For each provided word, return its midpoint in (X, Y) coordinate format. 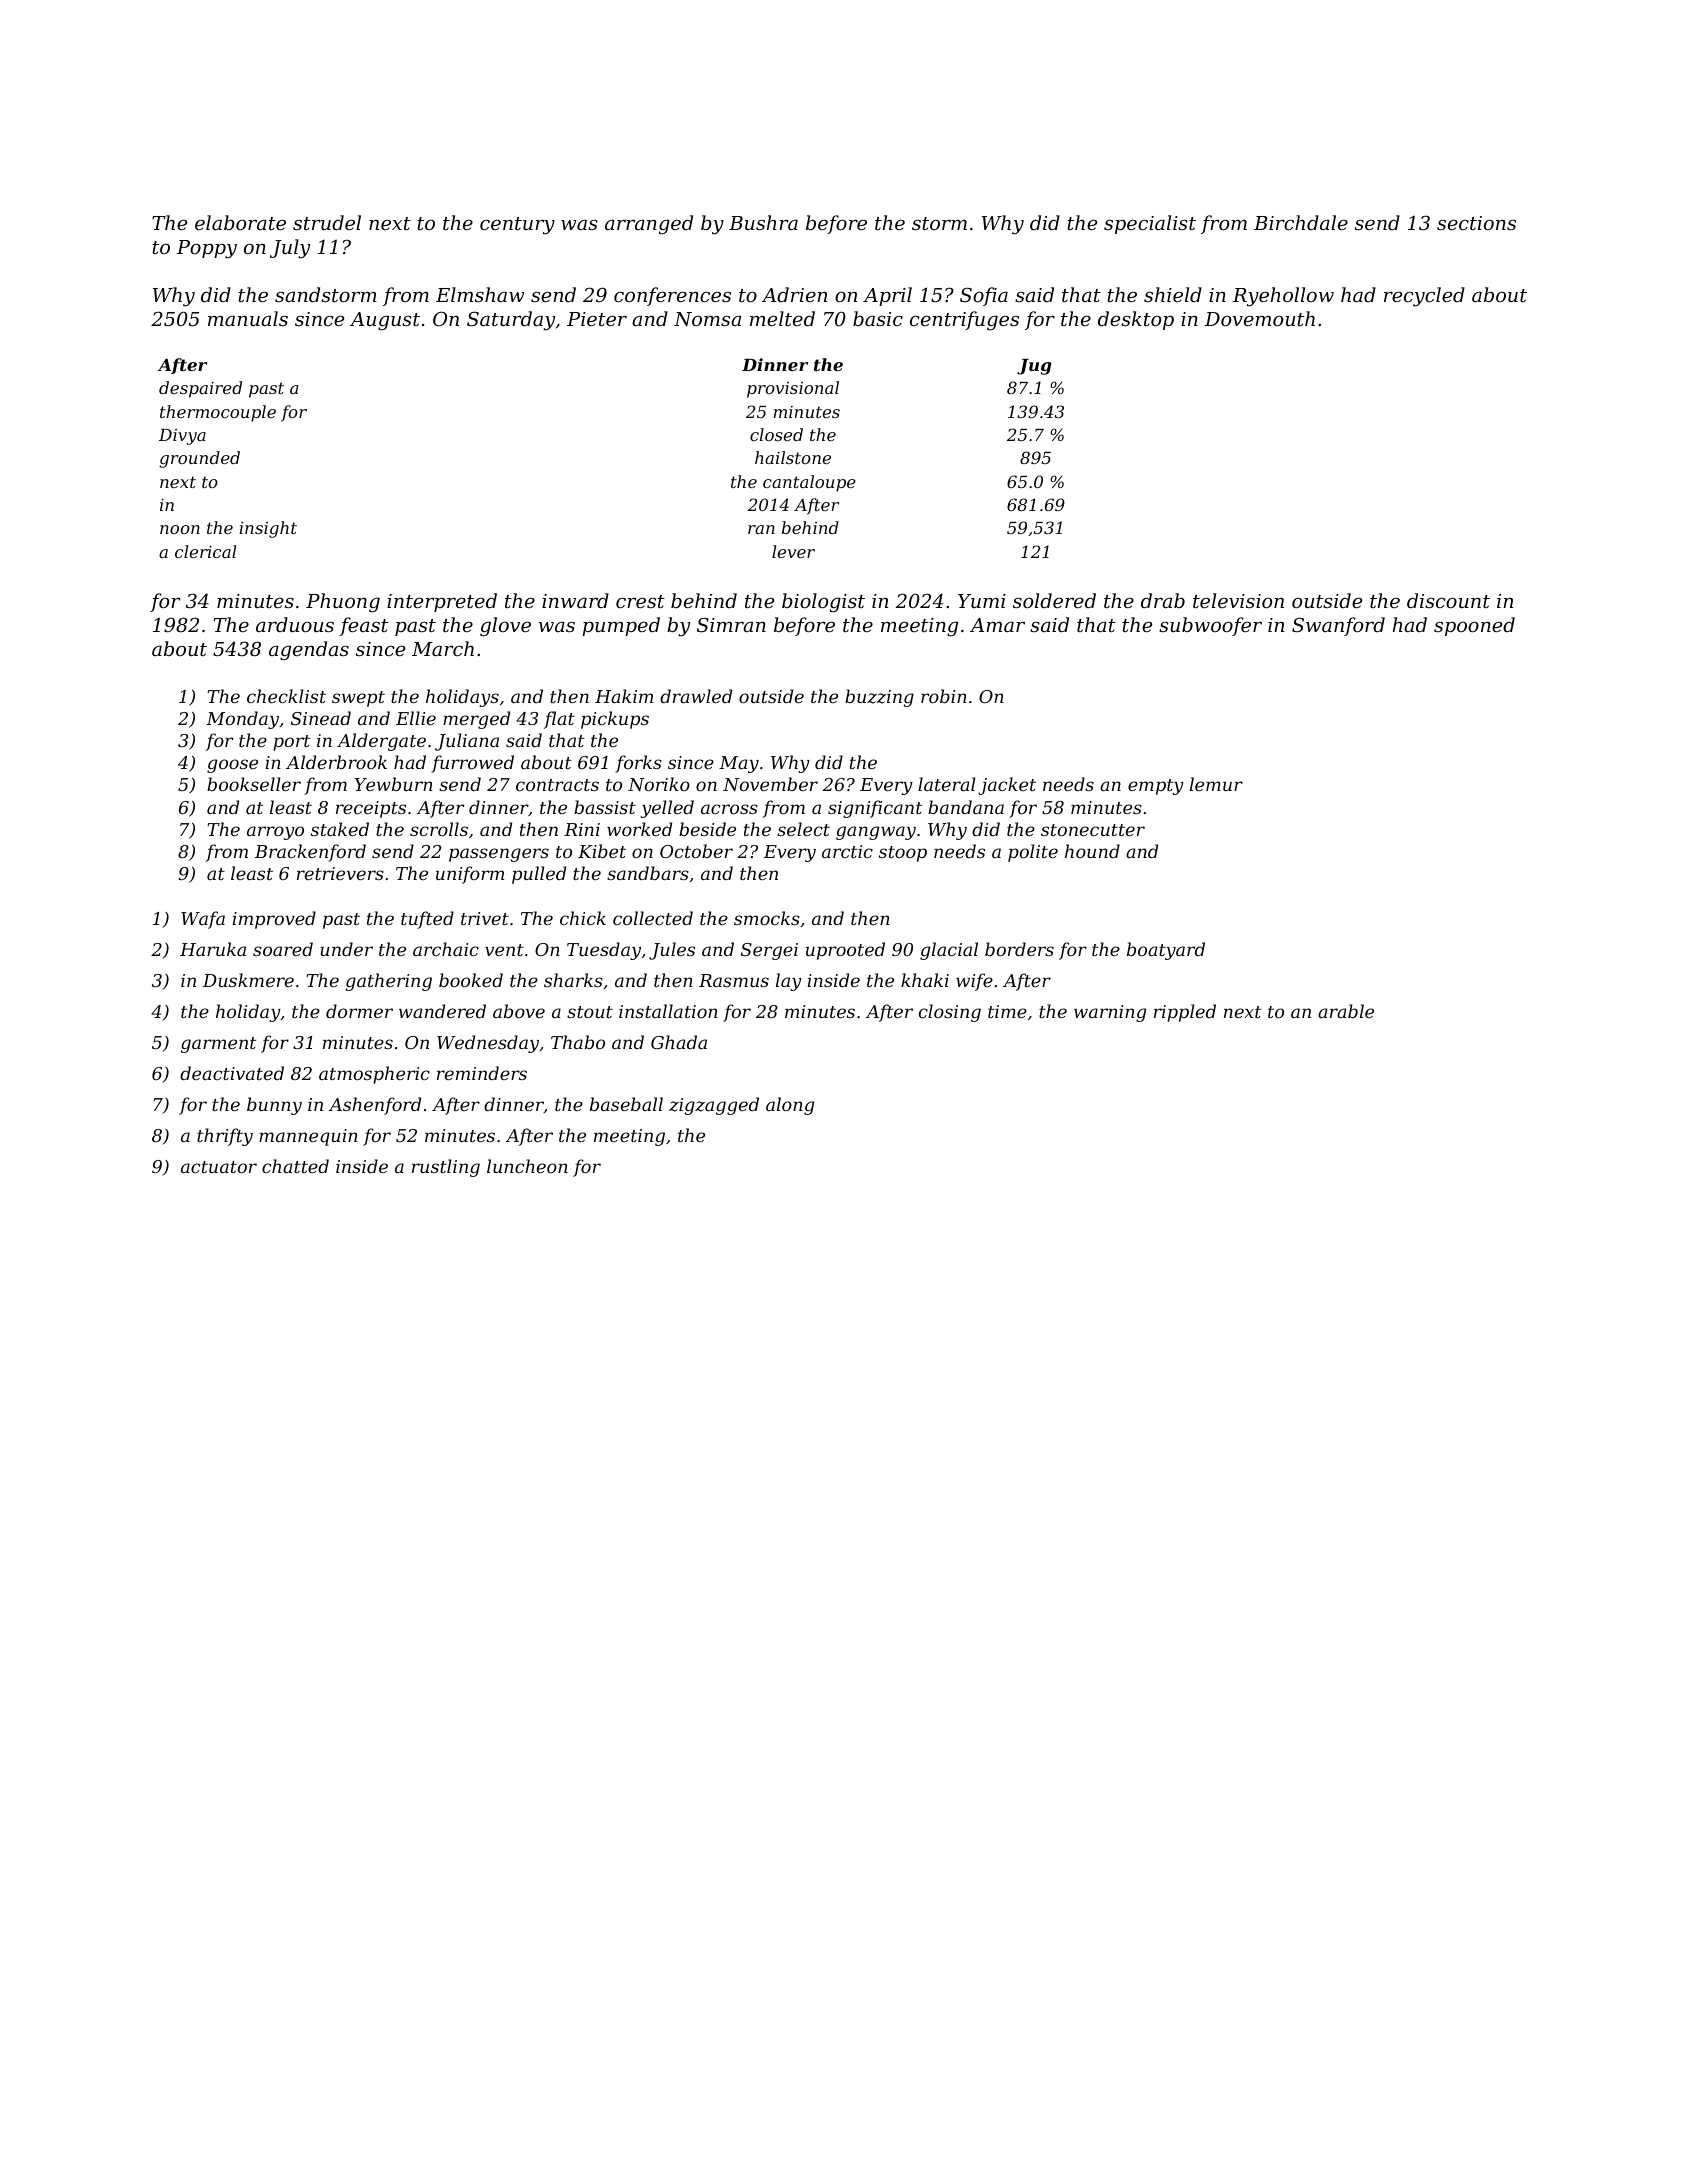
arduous (295, 624)
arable (1346, 1011)
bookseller (254, 784)
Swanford (1338, 626)
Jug (1034, 367)
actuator (219, 1167)
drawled (696, 696)
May (739, 764)
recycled (1424, 297)
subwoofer (1210, 626)
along (790, 1106)
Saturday (511, 321)
